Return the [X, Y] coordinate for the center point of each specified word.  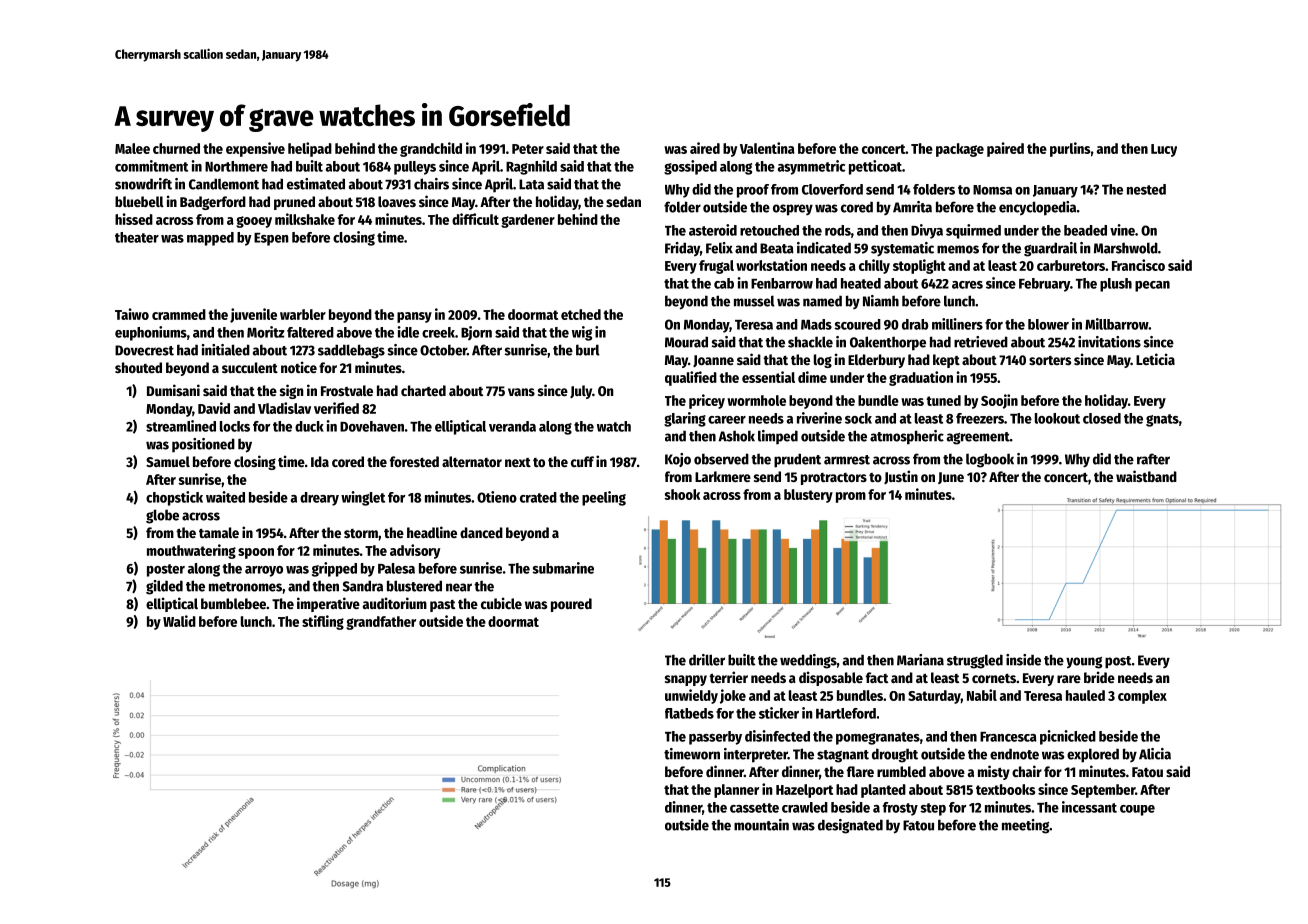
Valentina [767, 148]
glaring [685, 419]
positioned [203, 445]
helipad [310, 149]
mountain [761, 825]
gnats [1162, 420]
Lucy [1164, 150]
